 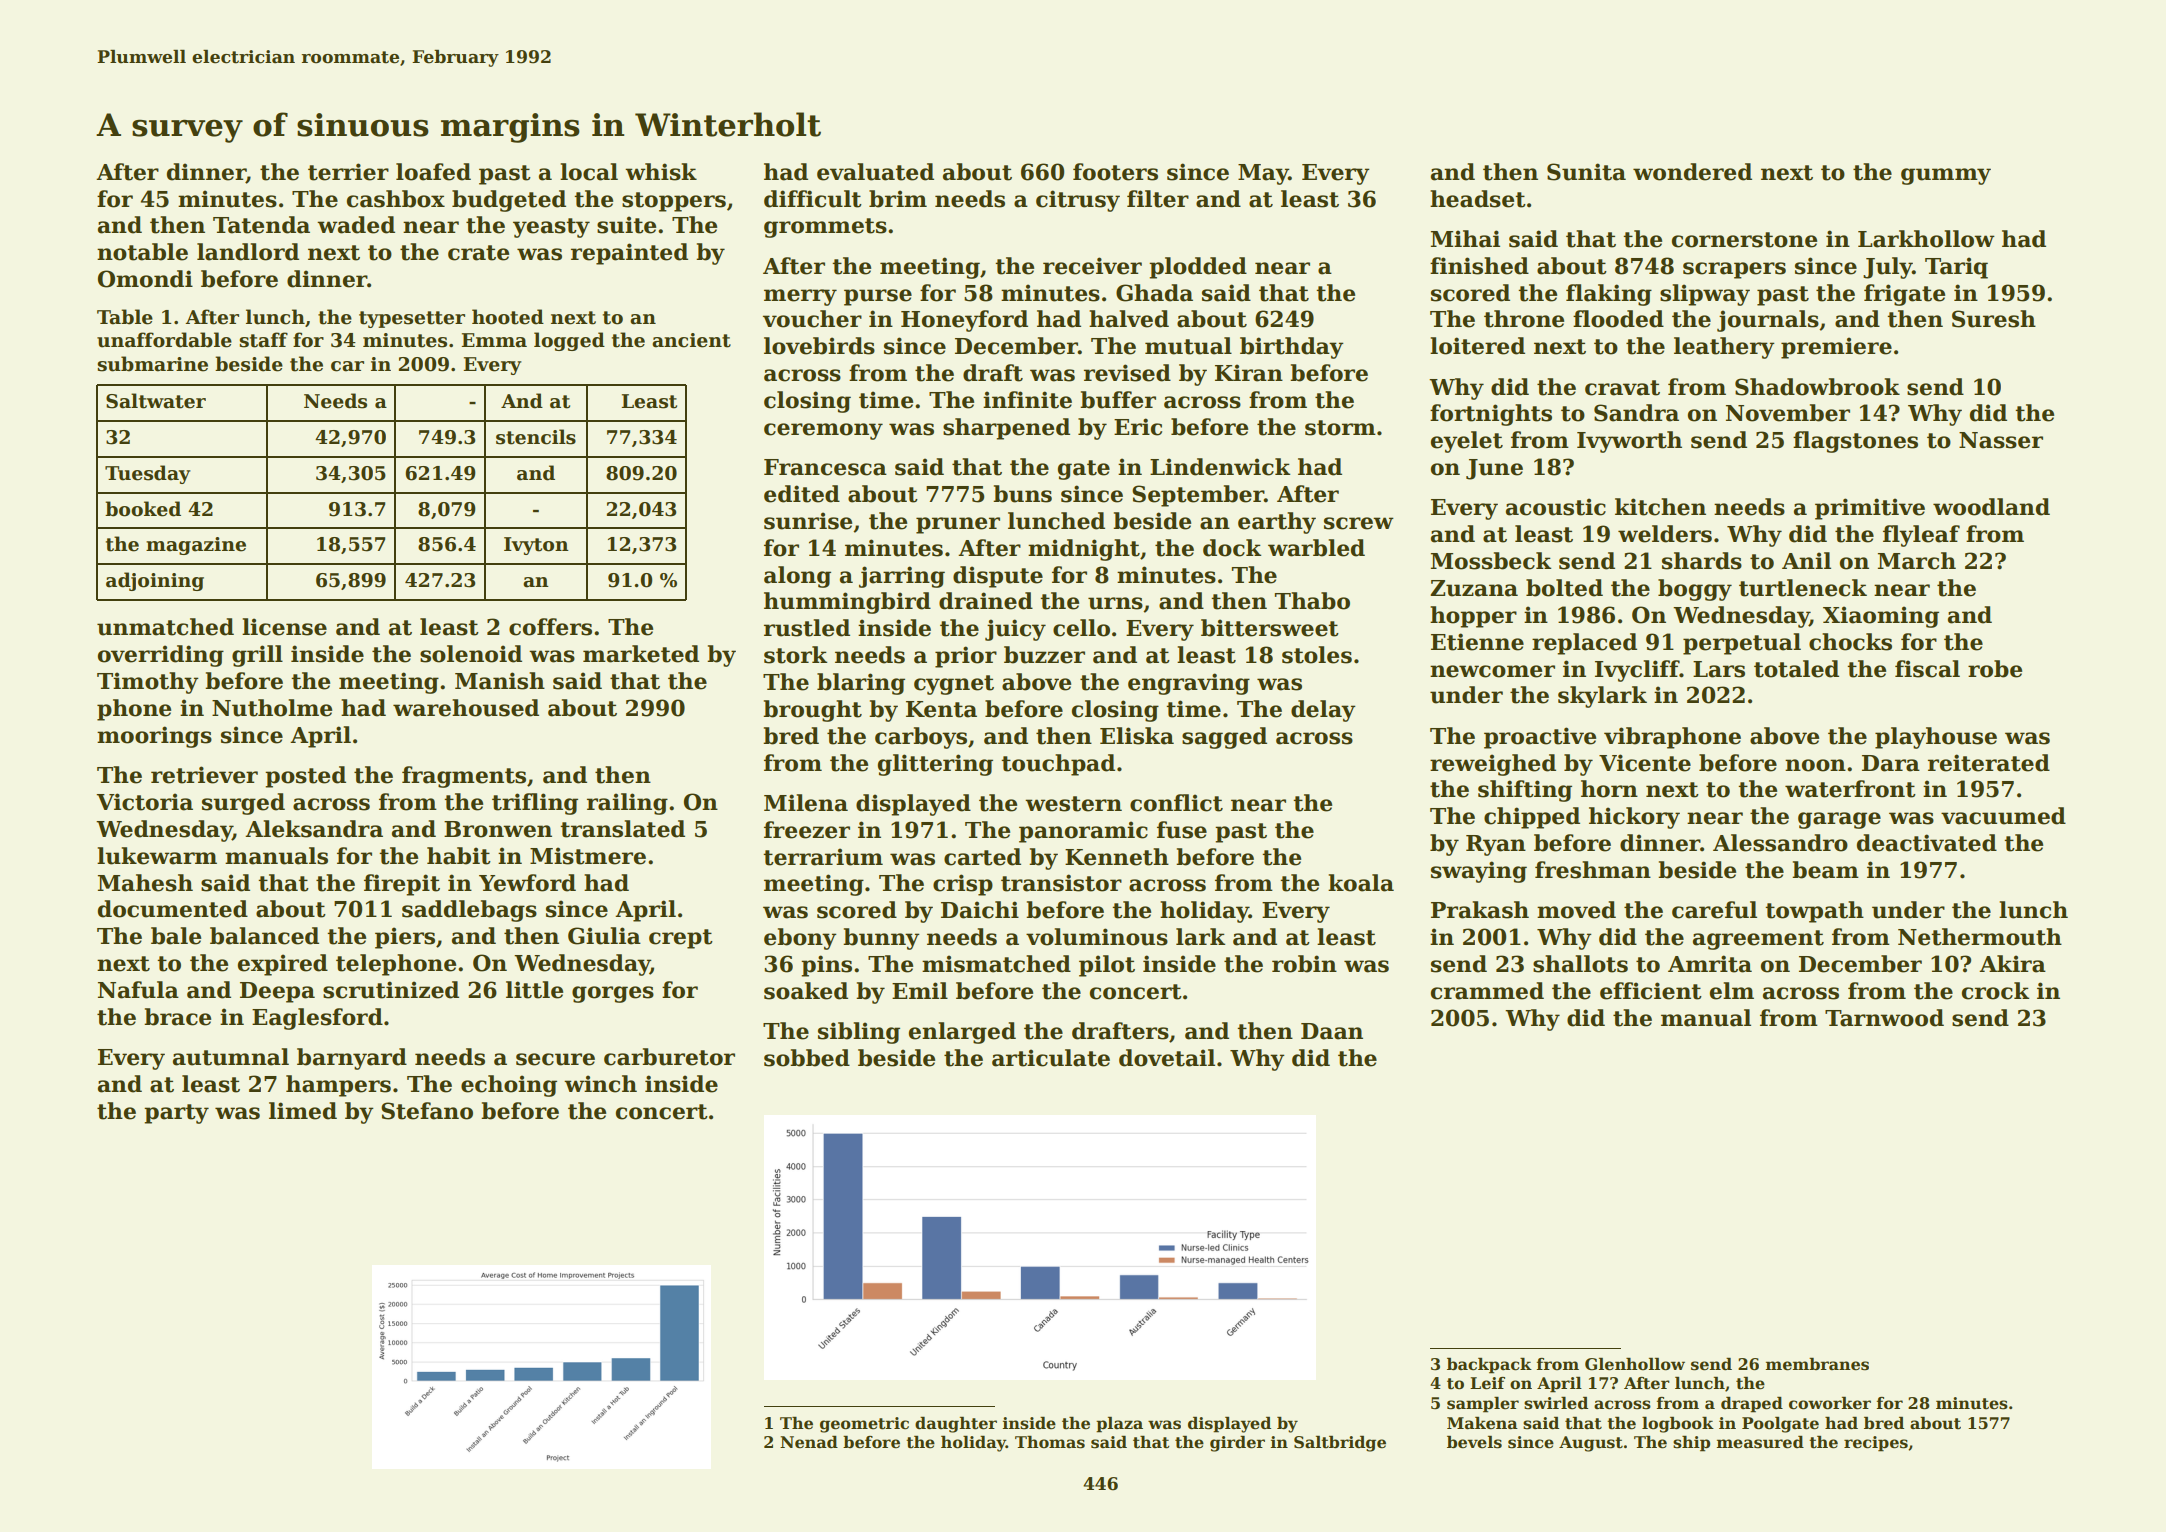 What do you see at coordinates (1182, 830) in the screenshot?
I see `fuse` at bounding box center [1182, 830].
